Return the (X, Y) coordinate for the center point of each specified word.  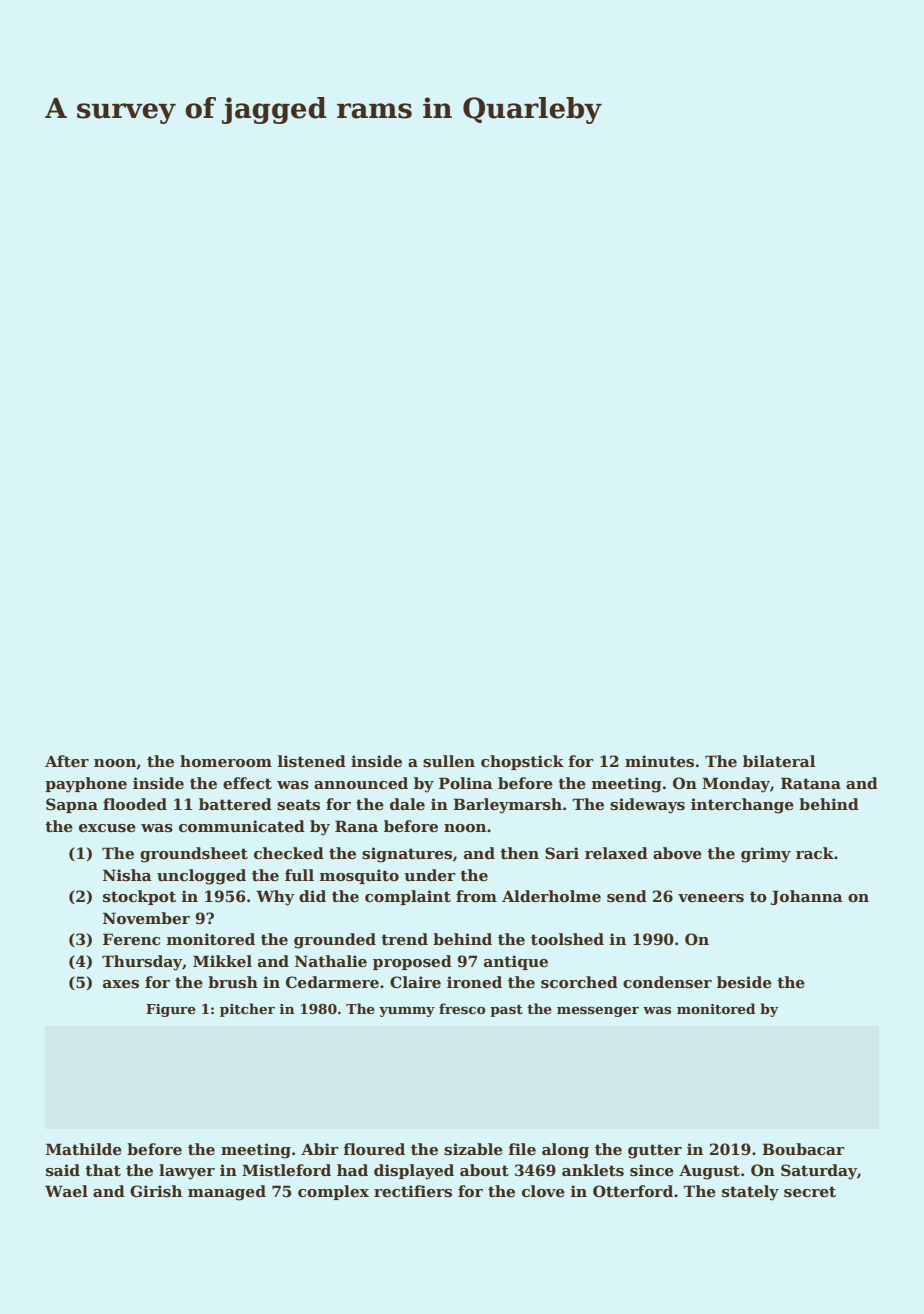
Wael (66, 1191)
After (67, 761)
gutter (655, 1151)
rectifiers (413, 1191)
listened (312, 761)
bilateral (779, 761)
